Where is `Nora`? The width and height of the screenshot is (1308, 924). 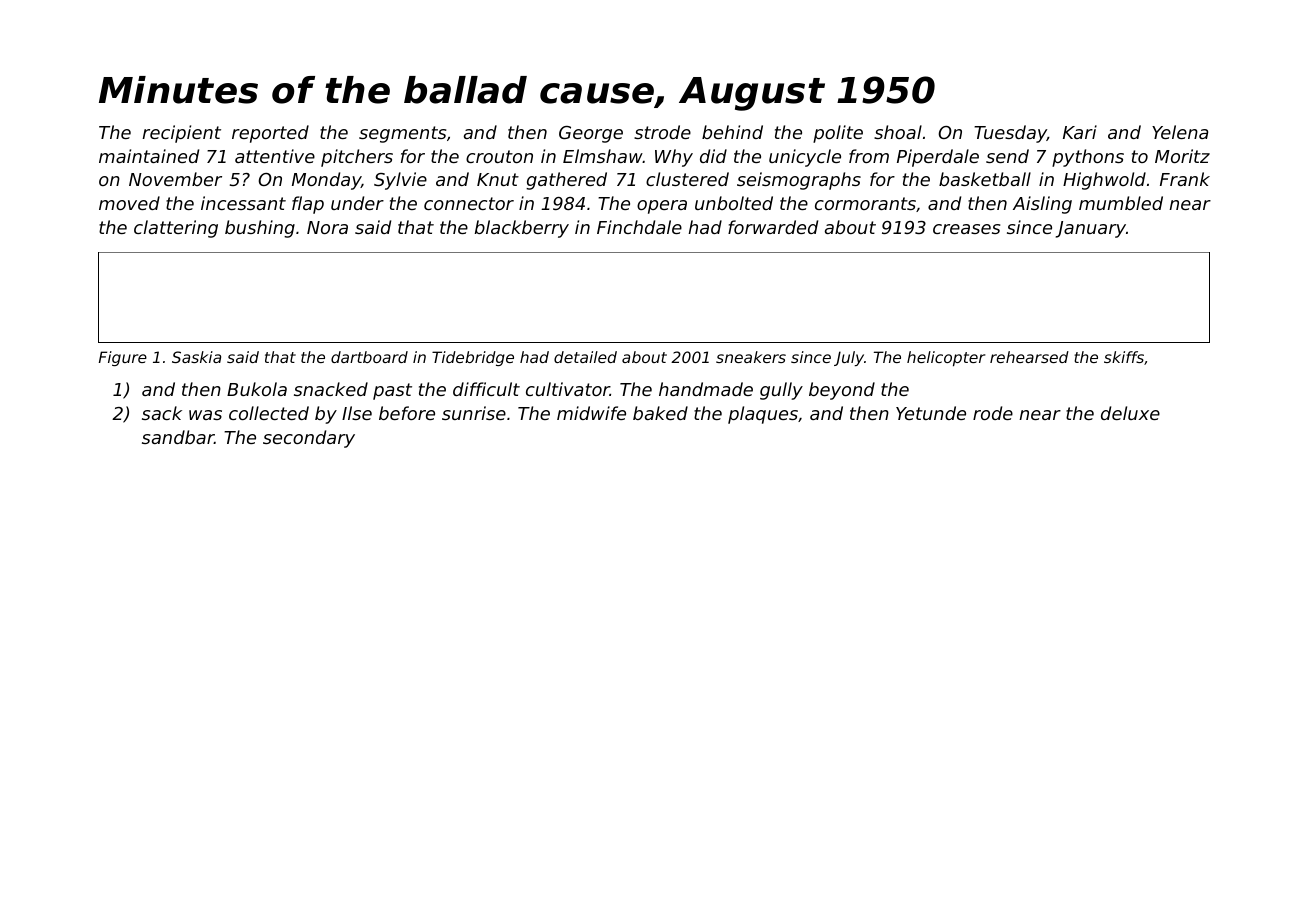 Nora is located at coordinates (327, 227).
